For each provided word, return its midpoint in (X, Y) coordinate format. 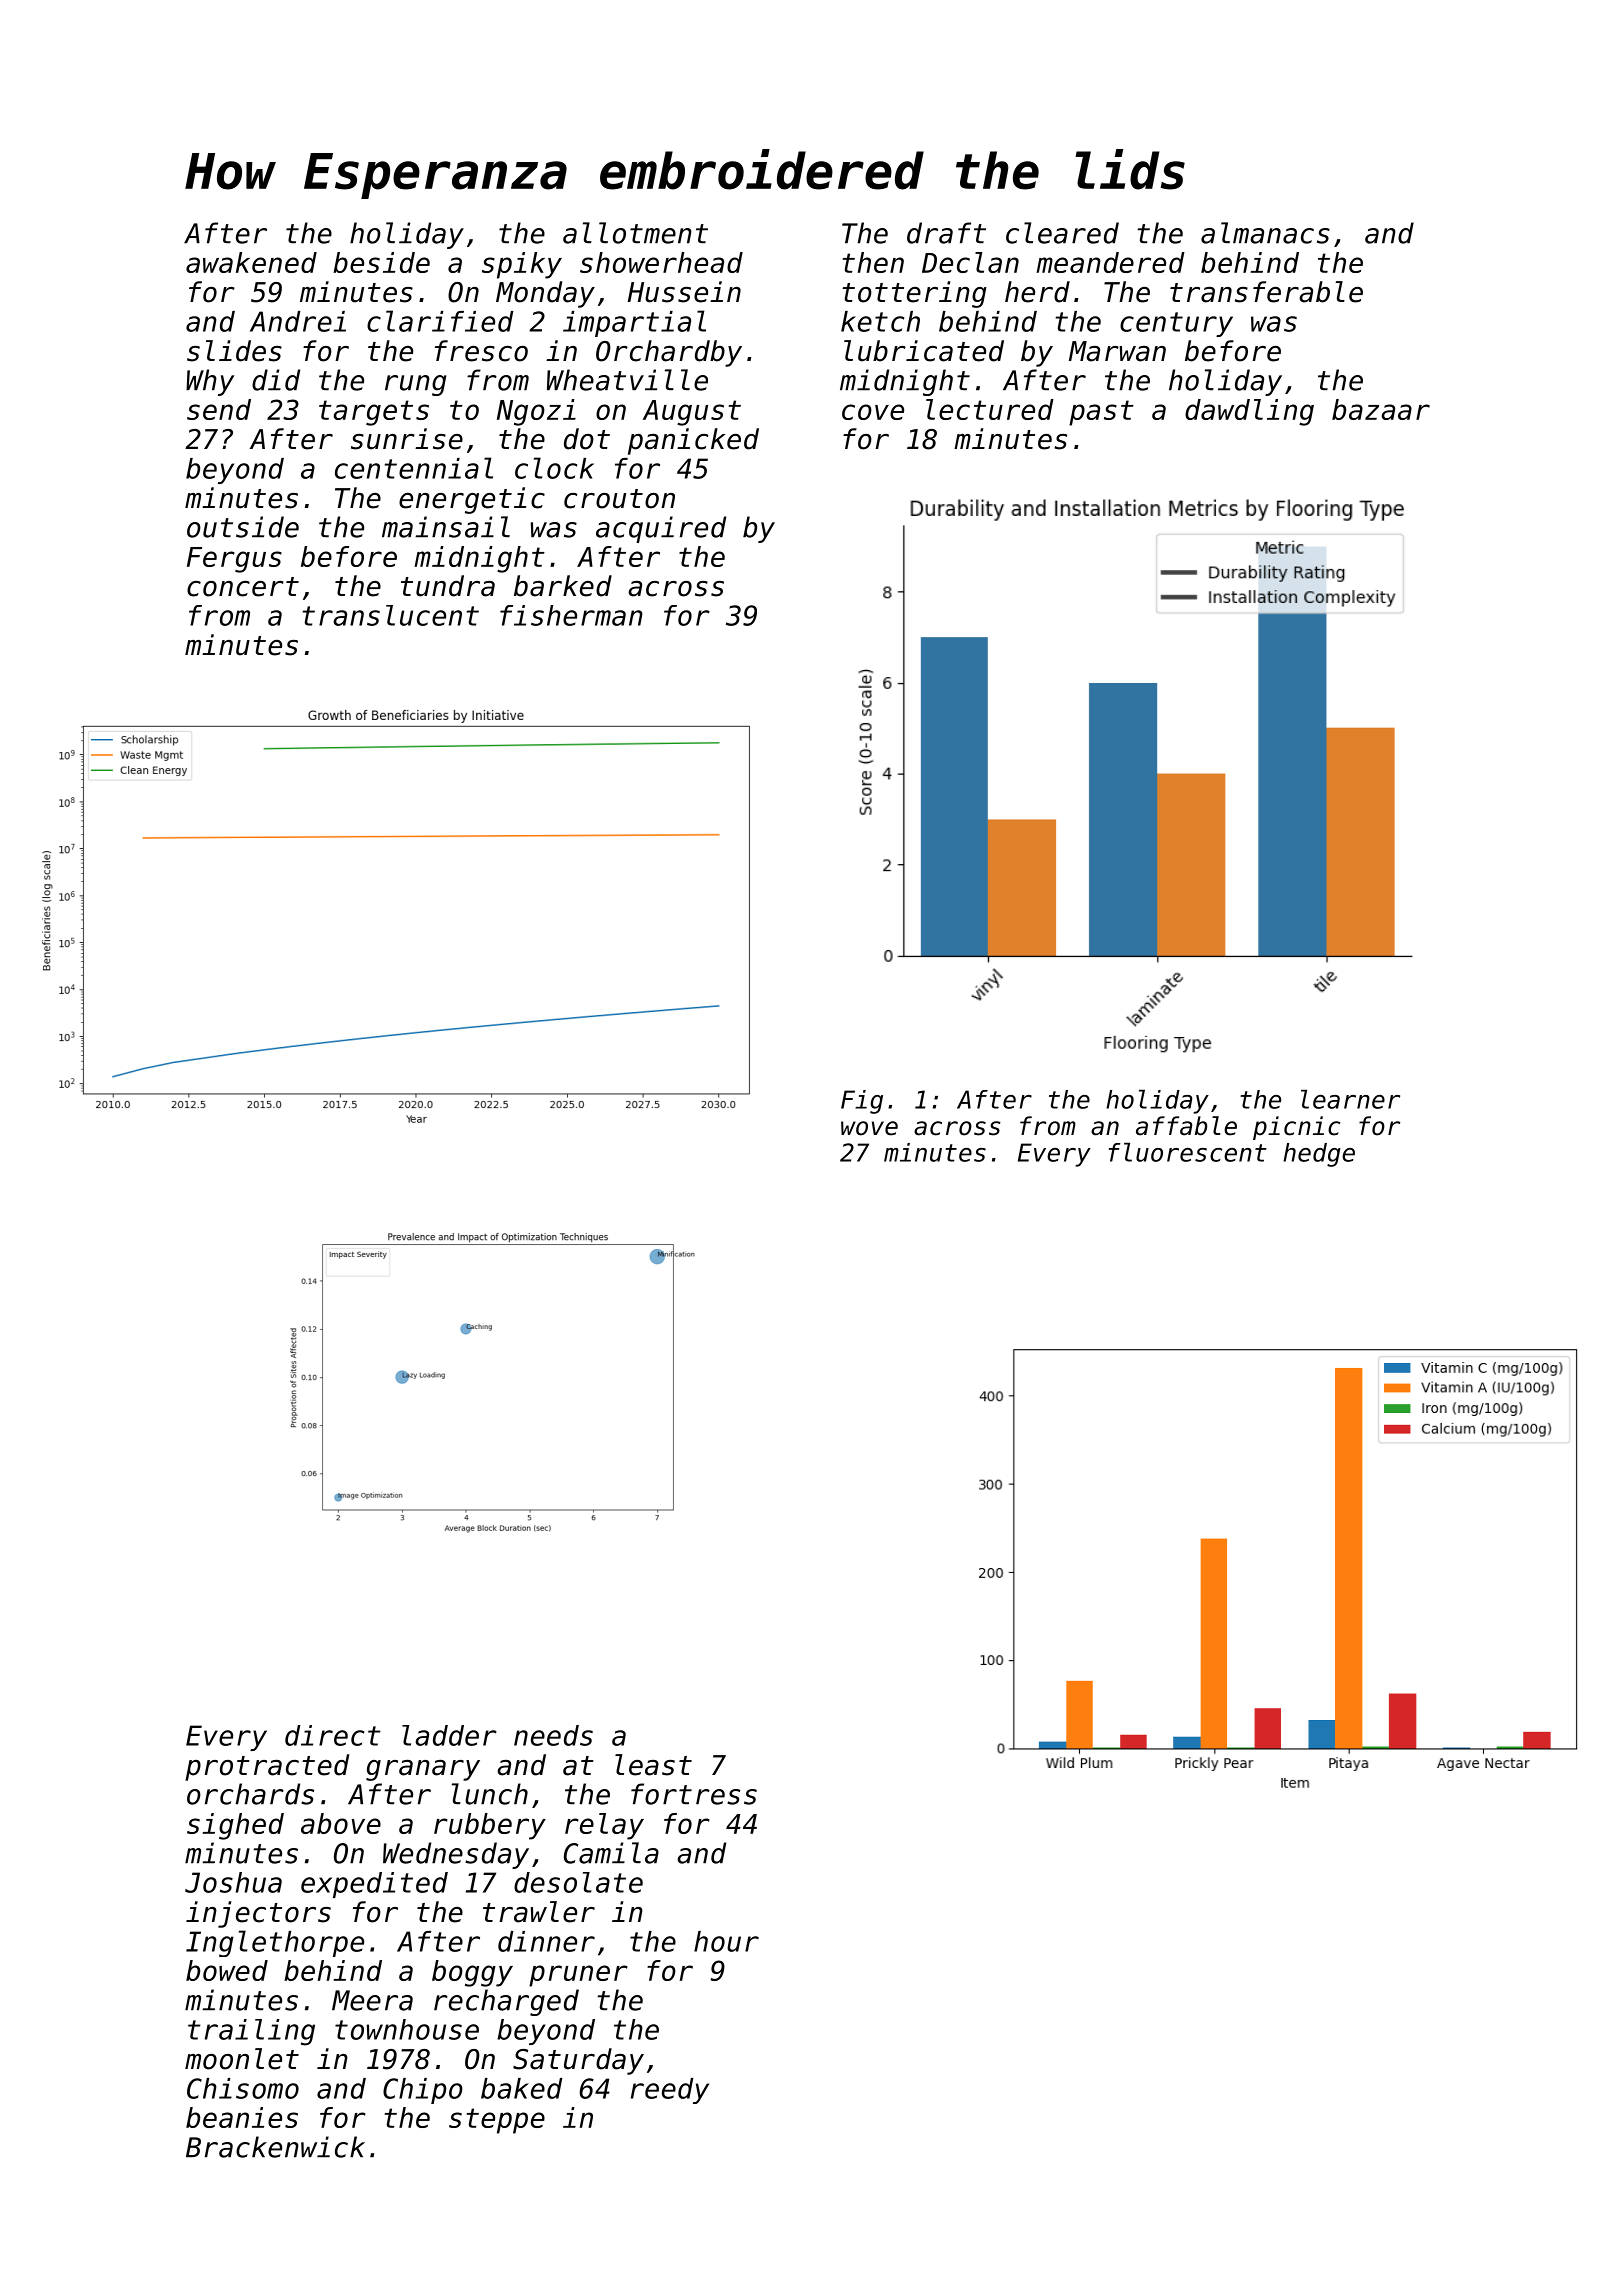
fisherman (571, 615)
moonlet (242, 2059)
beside (381, 262)
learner (1350, 1099)
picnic (1296, 1128)
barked (563, 586)
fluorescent (1188, 1152)
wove (869, 1128)
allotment (635, 233)
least (653, 1765)
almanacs (1265, 233)
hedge (1319, 1155)
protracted (267, 1767)
